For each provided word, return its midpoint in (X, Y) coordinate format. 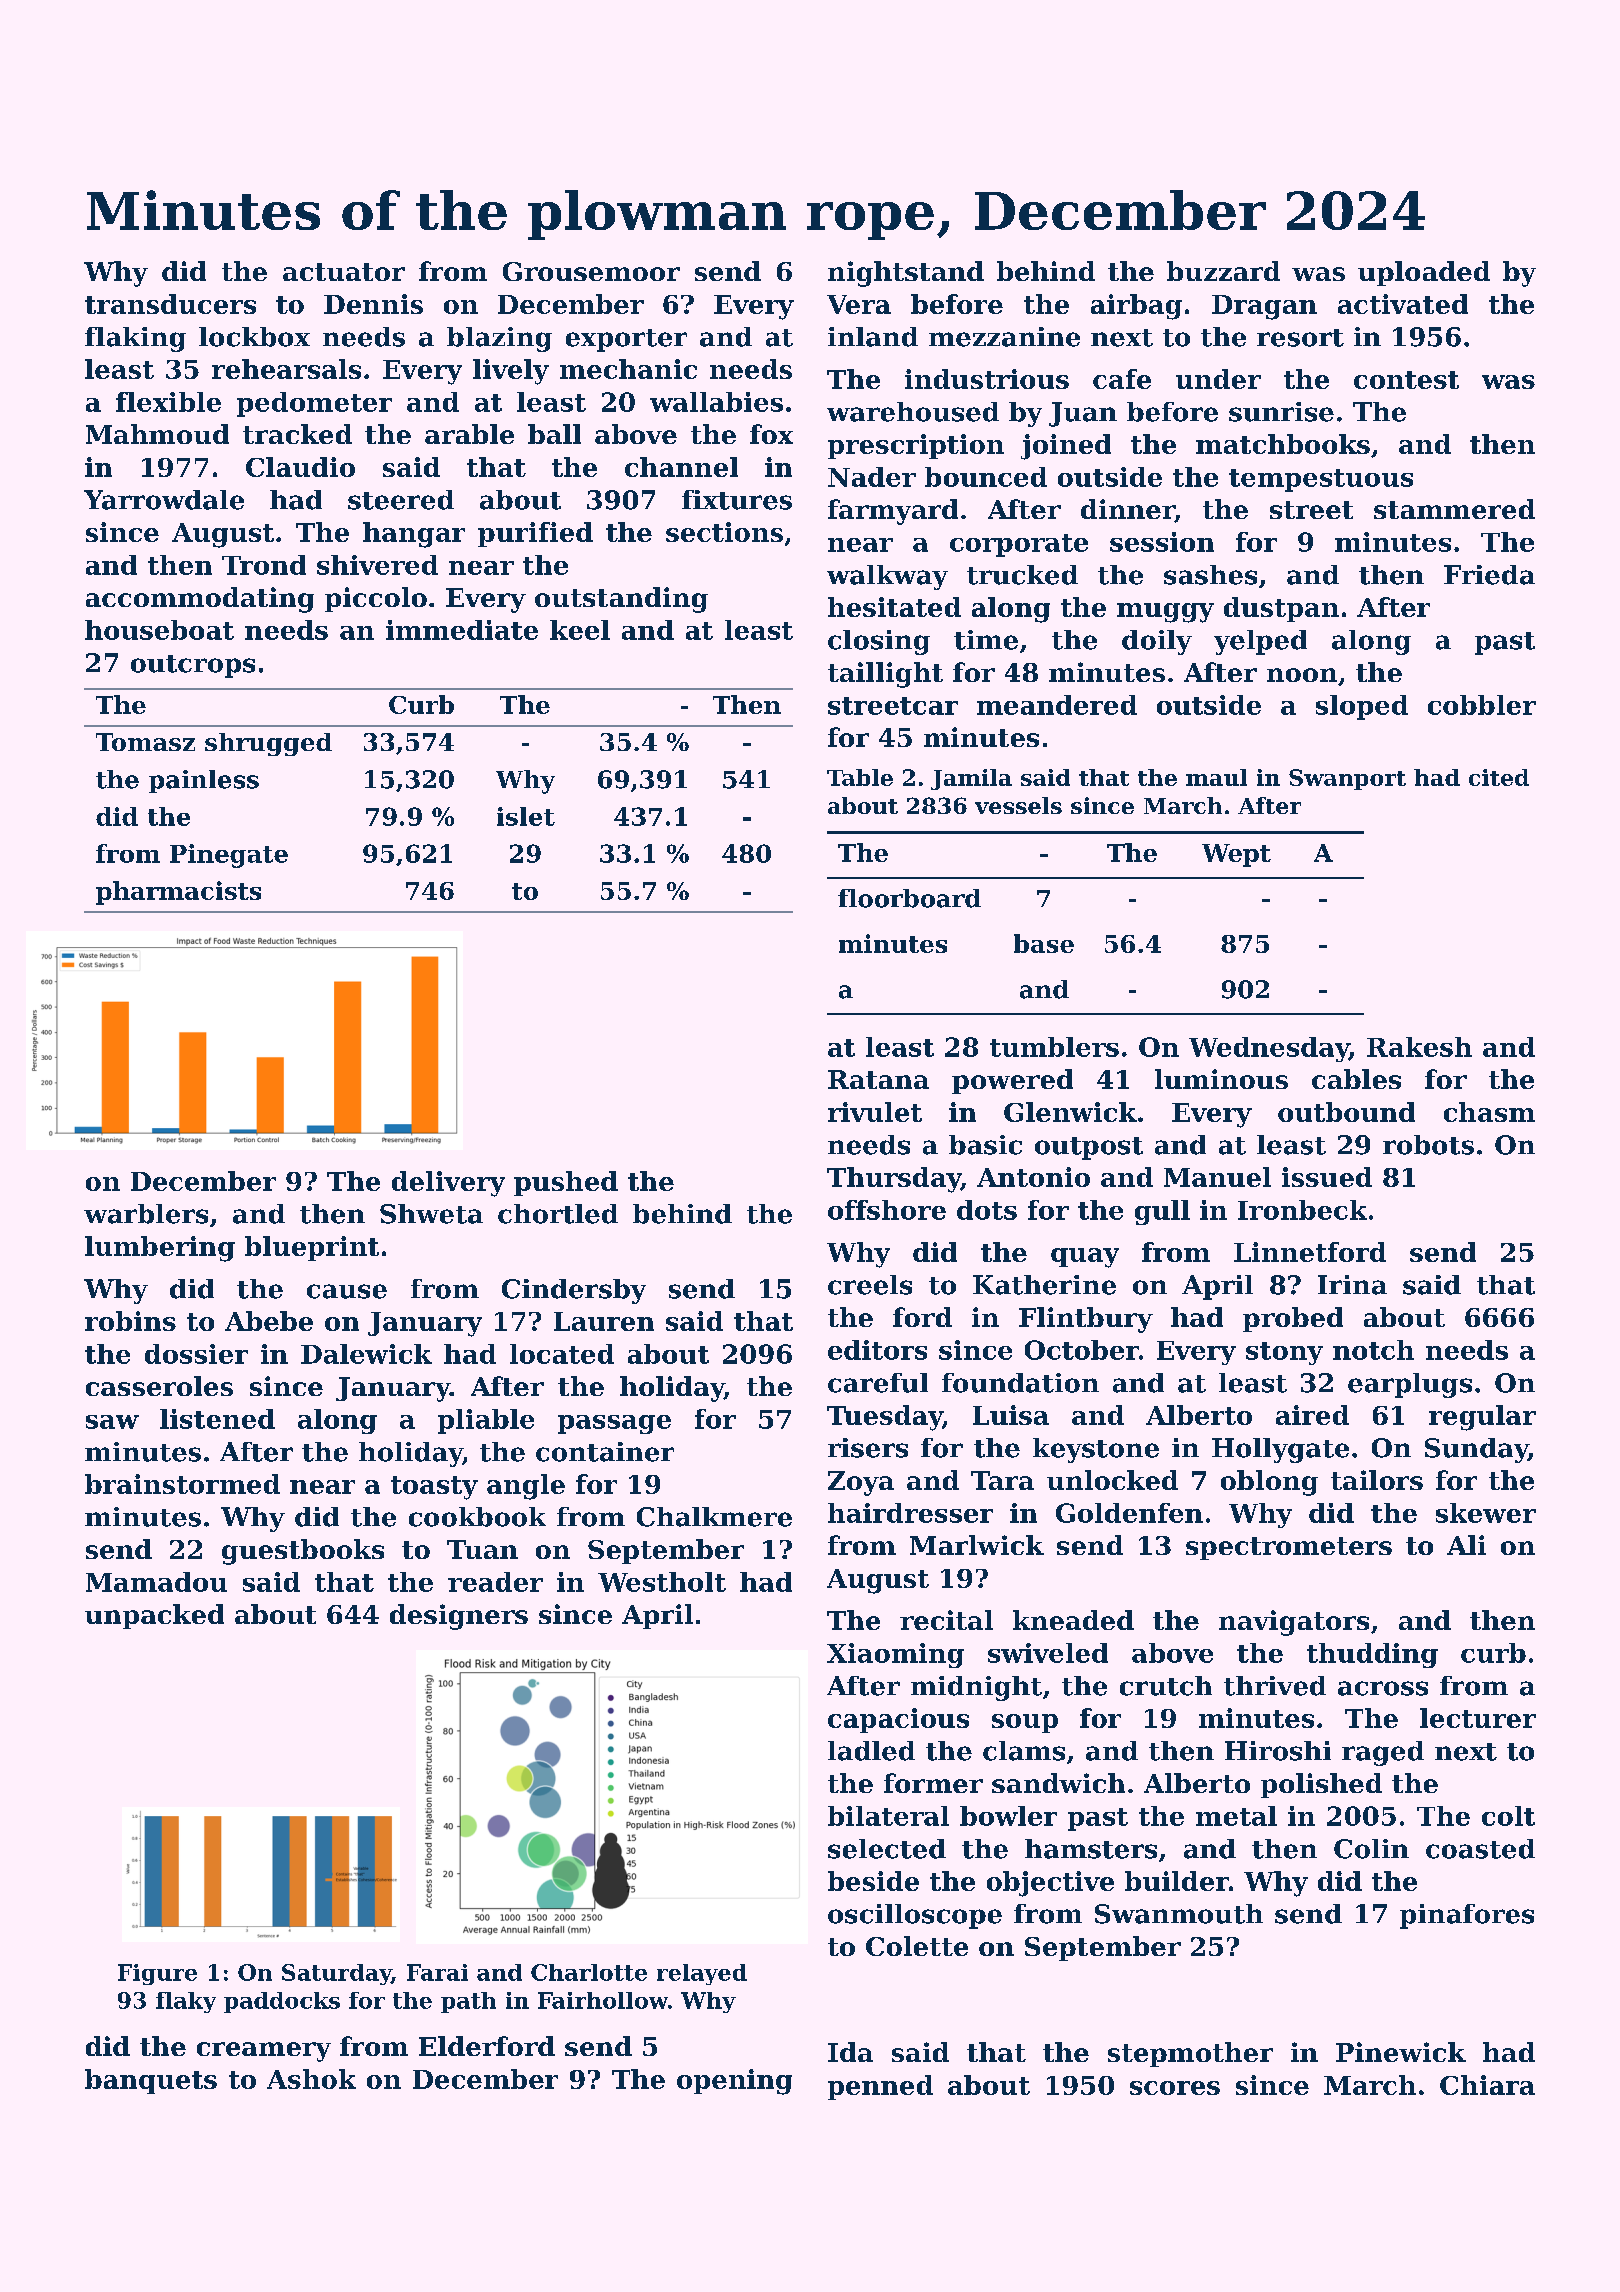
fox (771, 434)
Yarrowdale (164, 500)
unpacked (154, 1616)
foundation (1020, 1383)
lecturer (1478, 1718)
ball (554, 434)
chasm (1489, 1112)
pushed (566, 1183)
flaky (186, 2002)
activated (1403, 304)
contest (1406, 380)
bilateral (888, 1816)
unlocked (1112, 1480)
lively (511, 372)
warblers (146, 1214)
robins (130, 1321)
